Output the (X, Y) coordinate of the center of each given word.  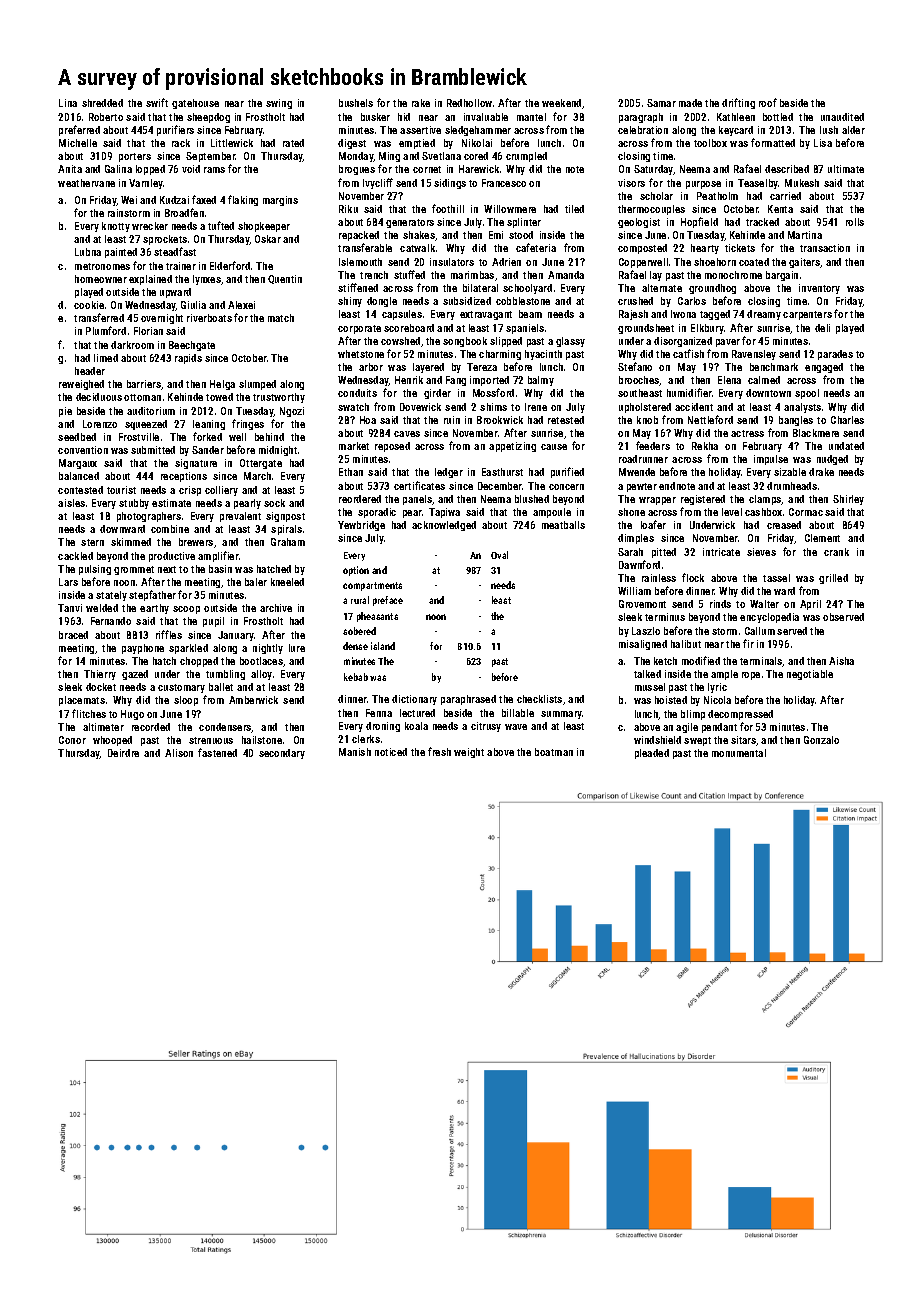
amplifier (218, 556)
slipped (506, 342)
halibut (686, 644)
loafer (653, 524)
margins (280, 201)
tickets (740, 248)
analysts (802, 408)
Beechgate (192, 346)
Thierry (100, 675)
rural (360, 600)
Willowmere (510, 209)
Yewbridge (361, 526)
